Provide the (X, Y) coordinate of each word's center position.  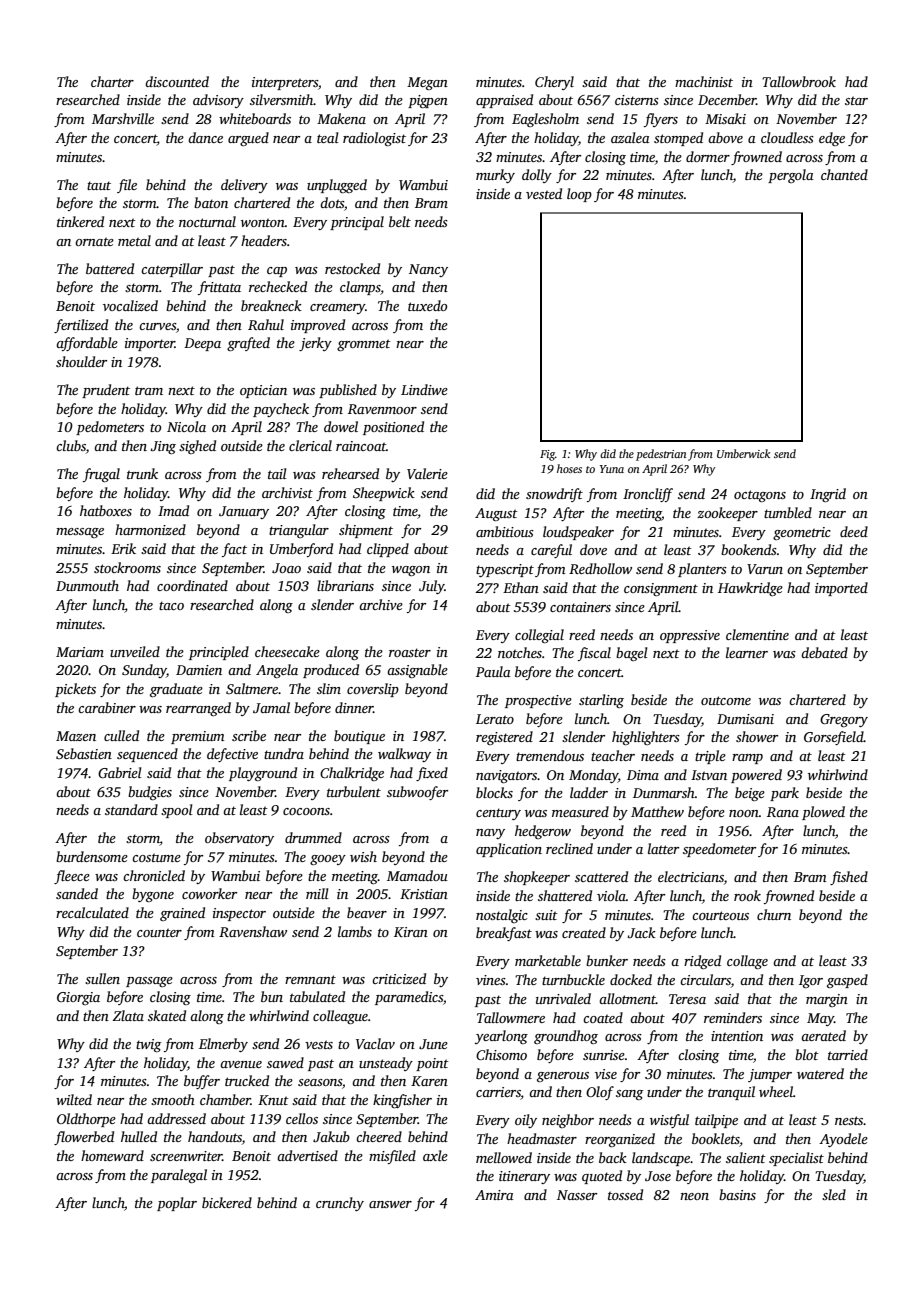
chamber (225, 1099)
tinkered (80, 221)
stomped (678, 139)
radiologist (374, 139)
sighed (197, 447)
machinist (704, 81)
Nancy (428, 270)
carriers (498, 1093)
